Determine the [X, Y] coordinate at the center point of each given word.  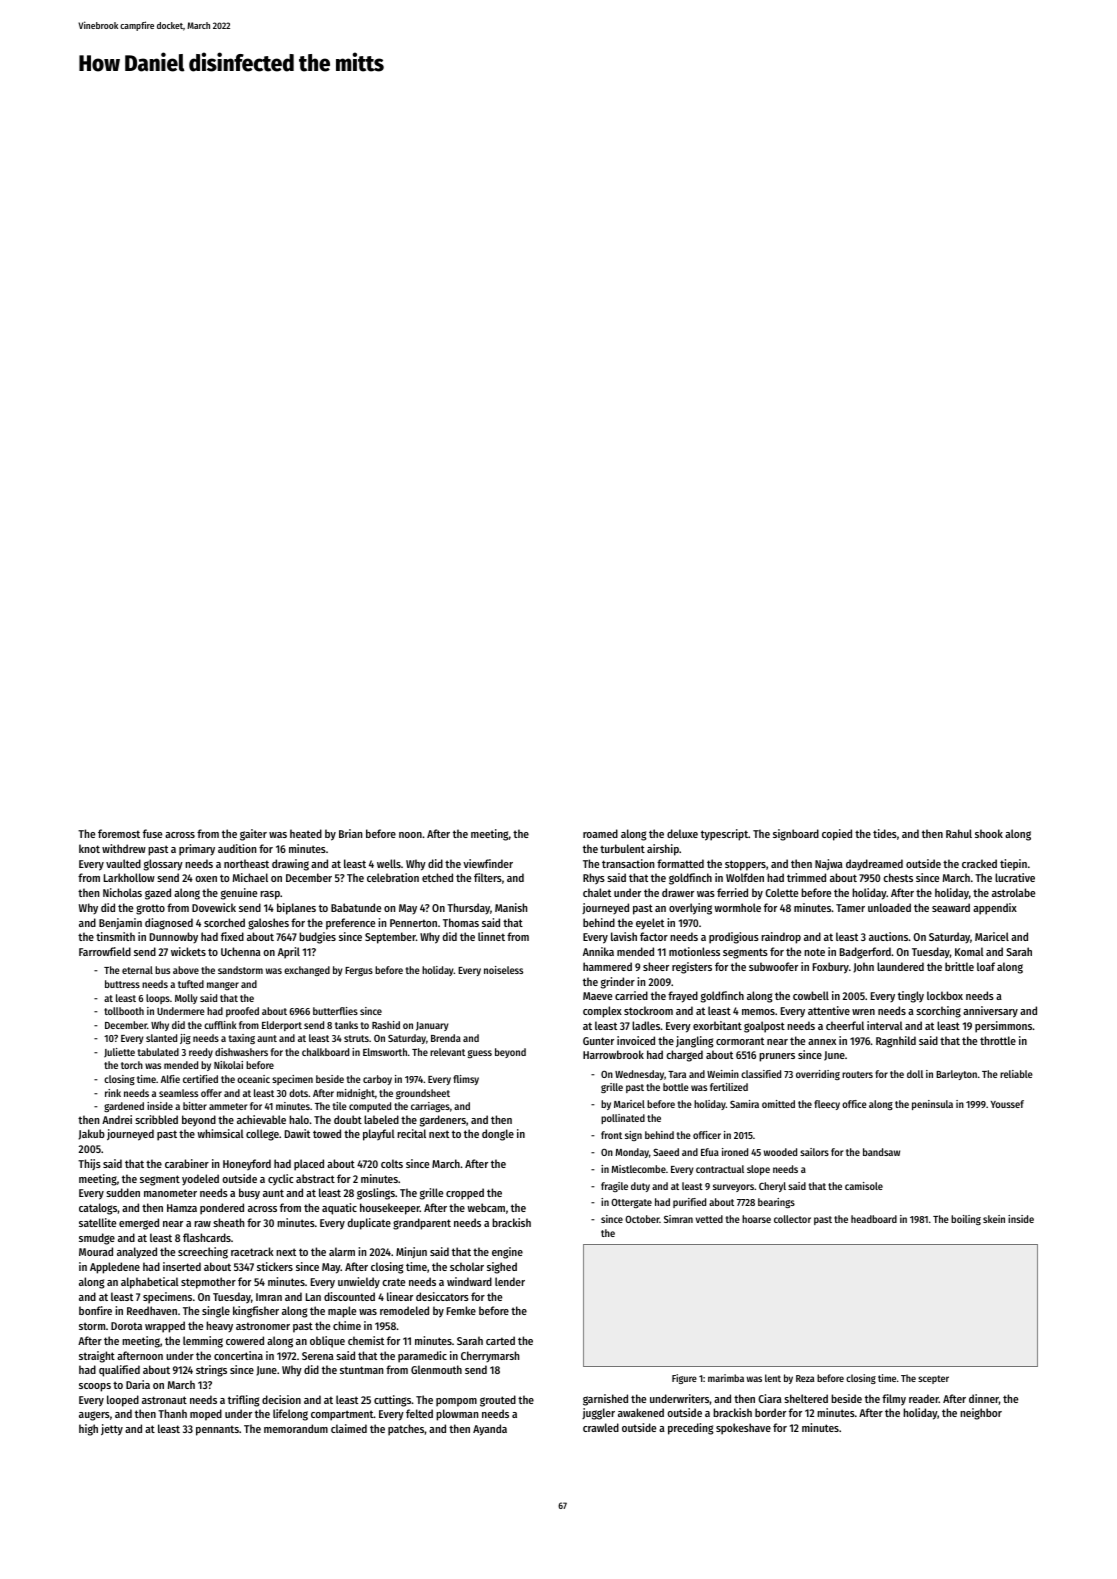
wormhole [737, 907]
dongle [498, 1135]
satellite [97, 1222]
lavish [624, 936]
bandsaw [881, 1152]
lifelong [290, 1415]
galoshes [268, 924]
